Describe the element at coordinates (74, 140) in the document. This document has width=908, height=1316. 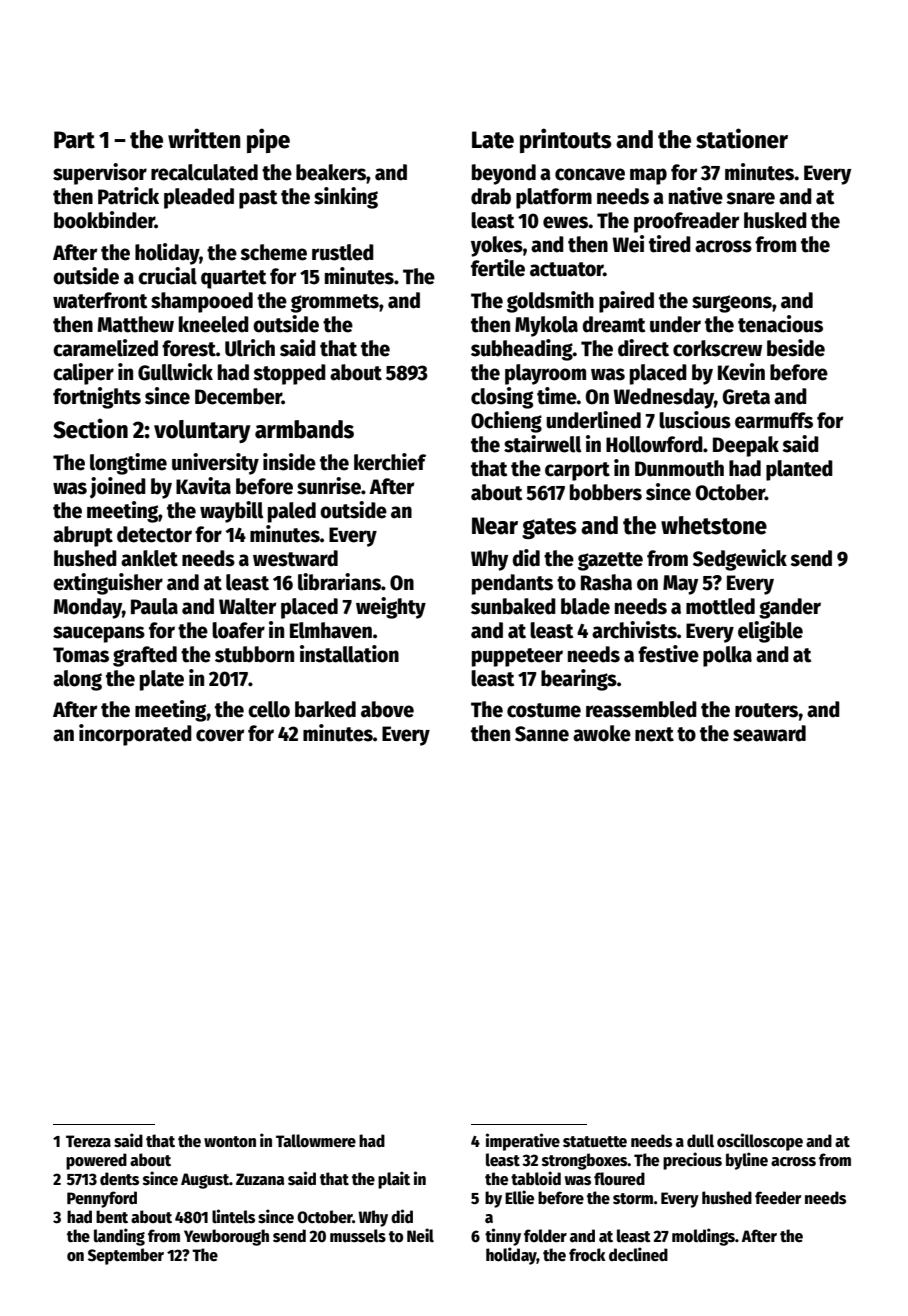
I see `Part` at that location.
